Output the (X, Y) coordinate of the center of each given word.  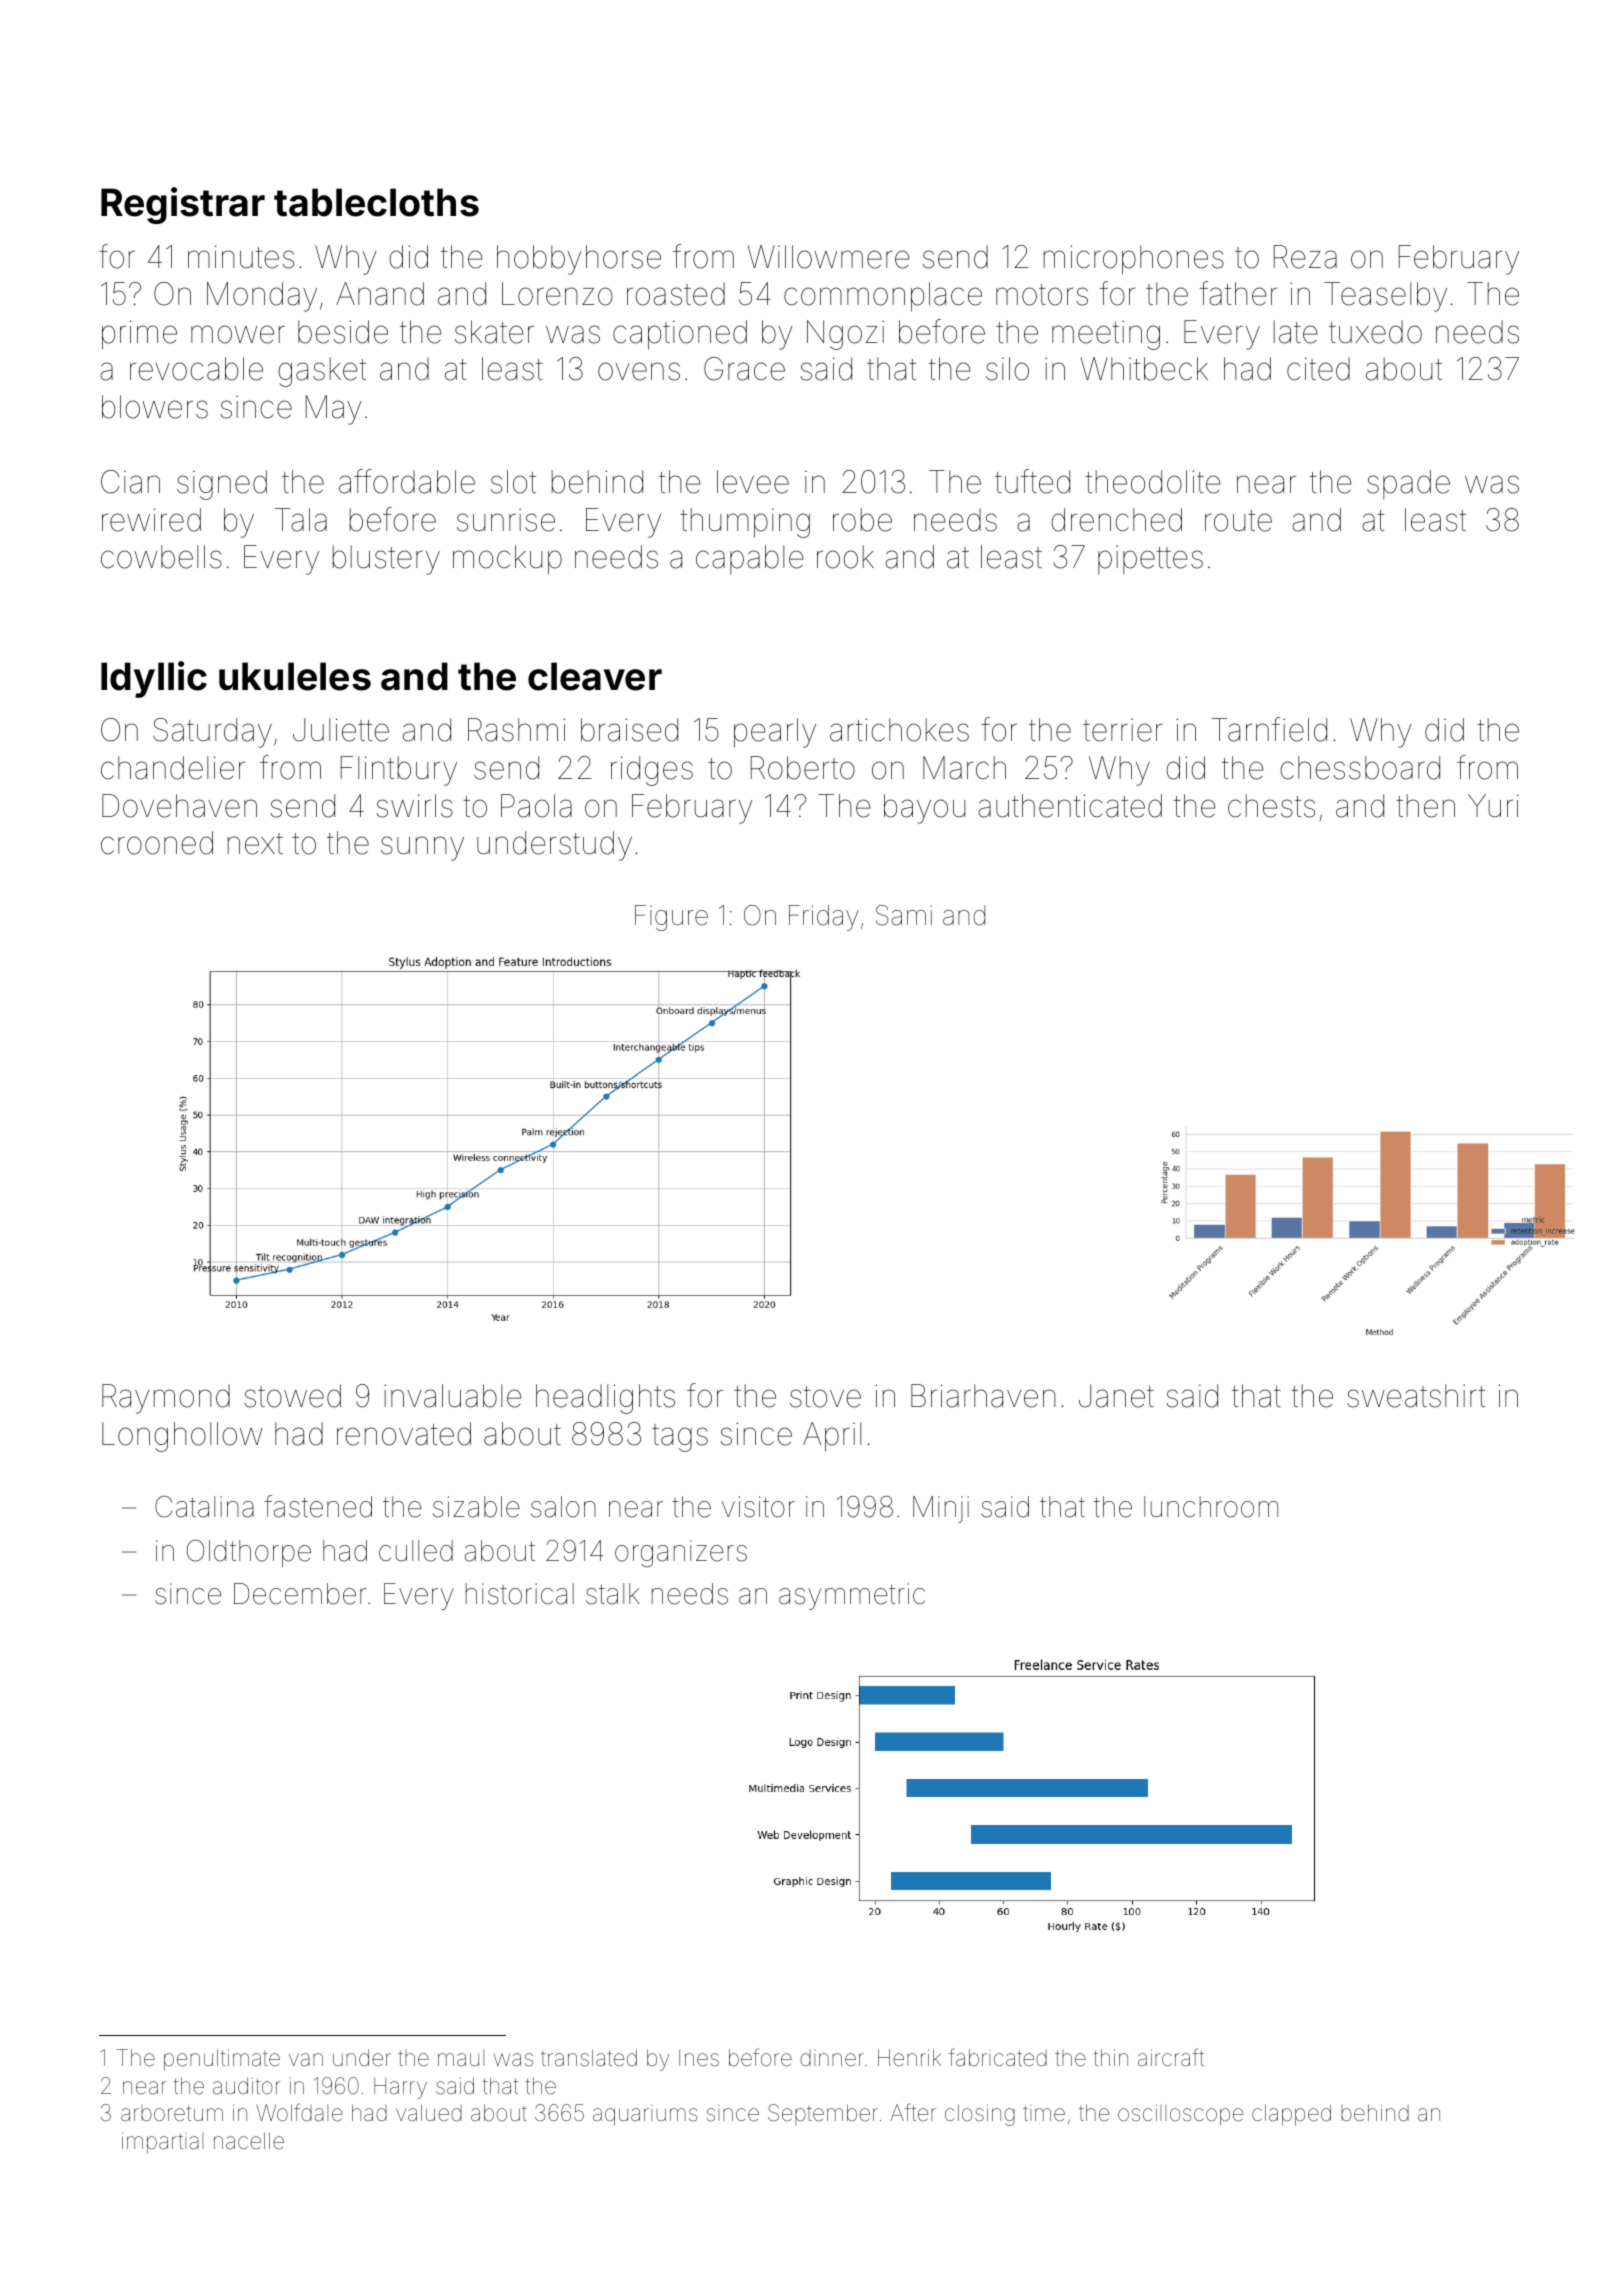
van (306, 2060)
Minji (941, 1509)
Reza (1305, 257)
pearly (775, 733)
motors (1042, 295)
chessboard (1360, 768)
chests (1271, 806)
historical (520, 1594)
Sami (904, 915)
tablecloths (376, 202)
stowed (292, 1396)
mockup (507, 560)
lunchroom (1211, 1507)
